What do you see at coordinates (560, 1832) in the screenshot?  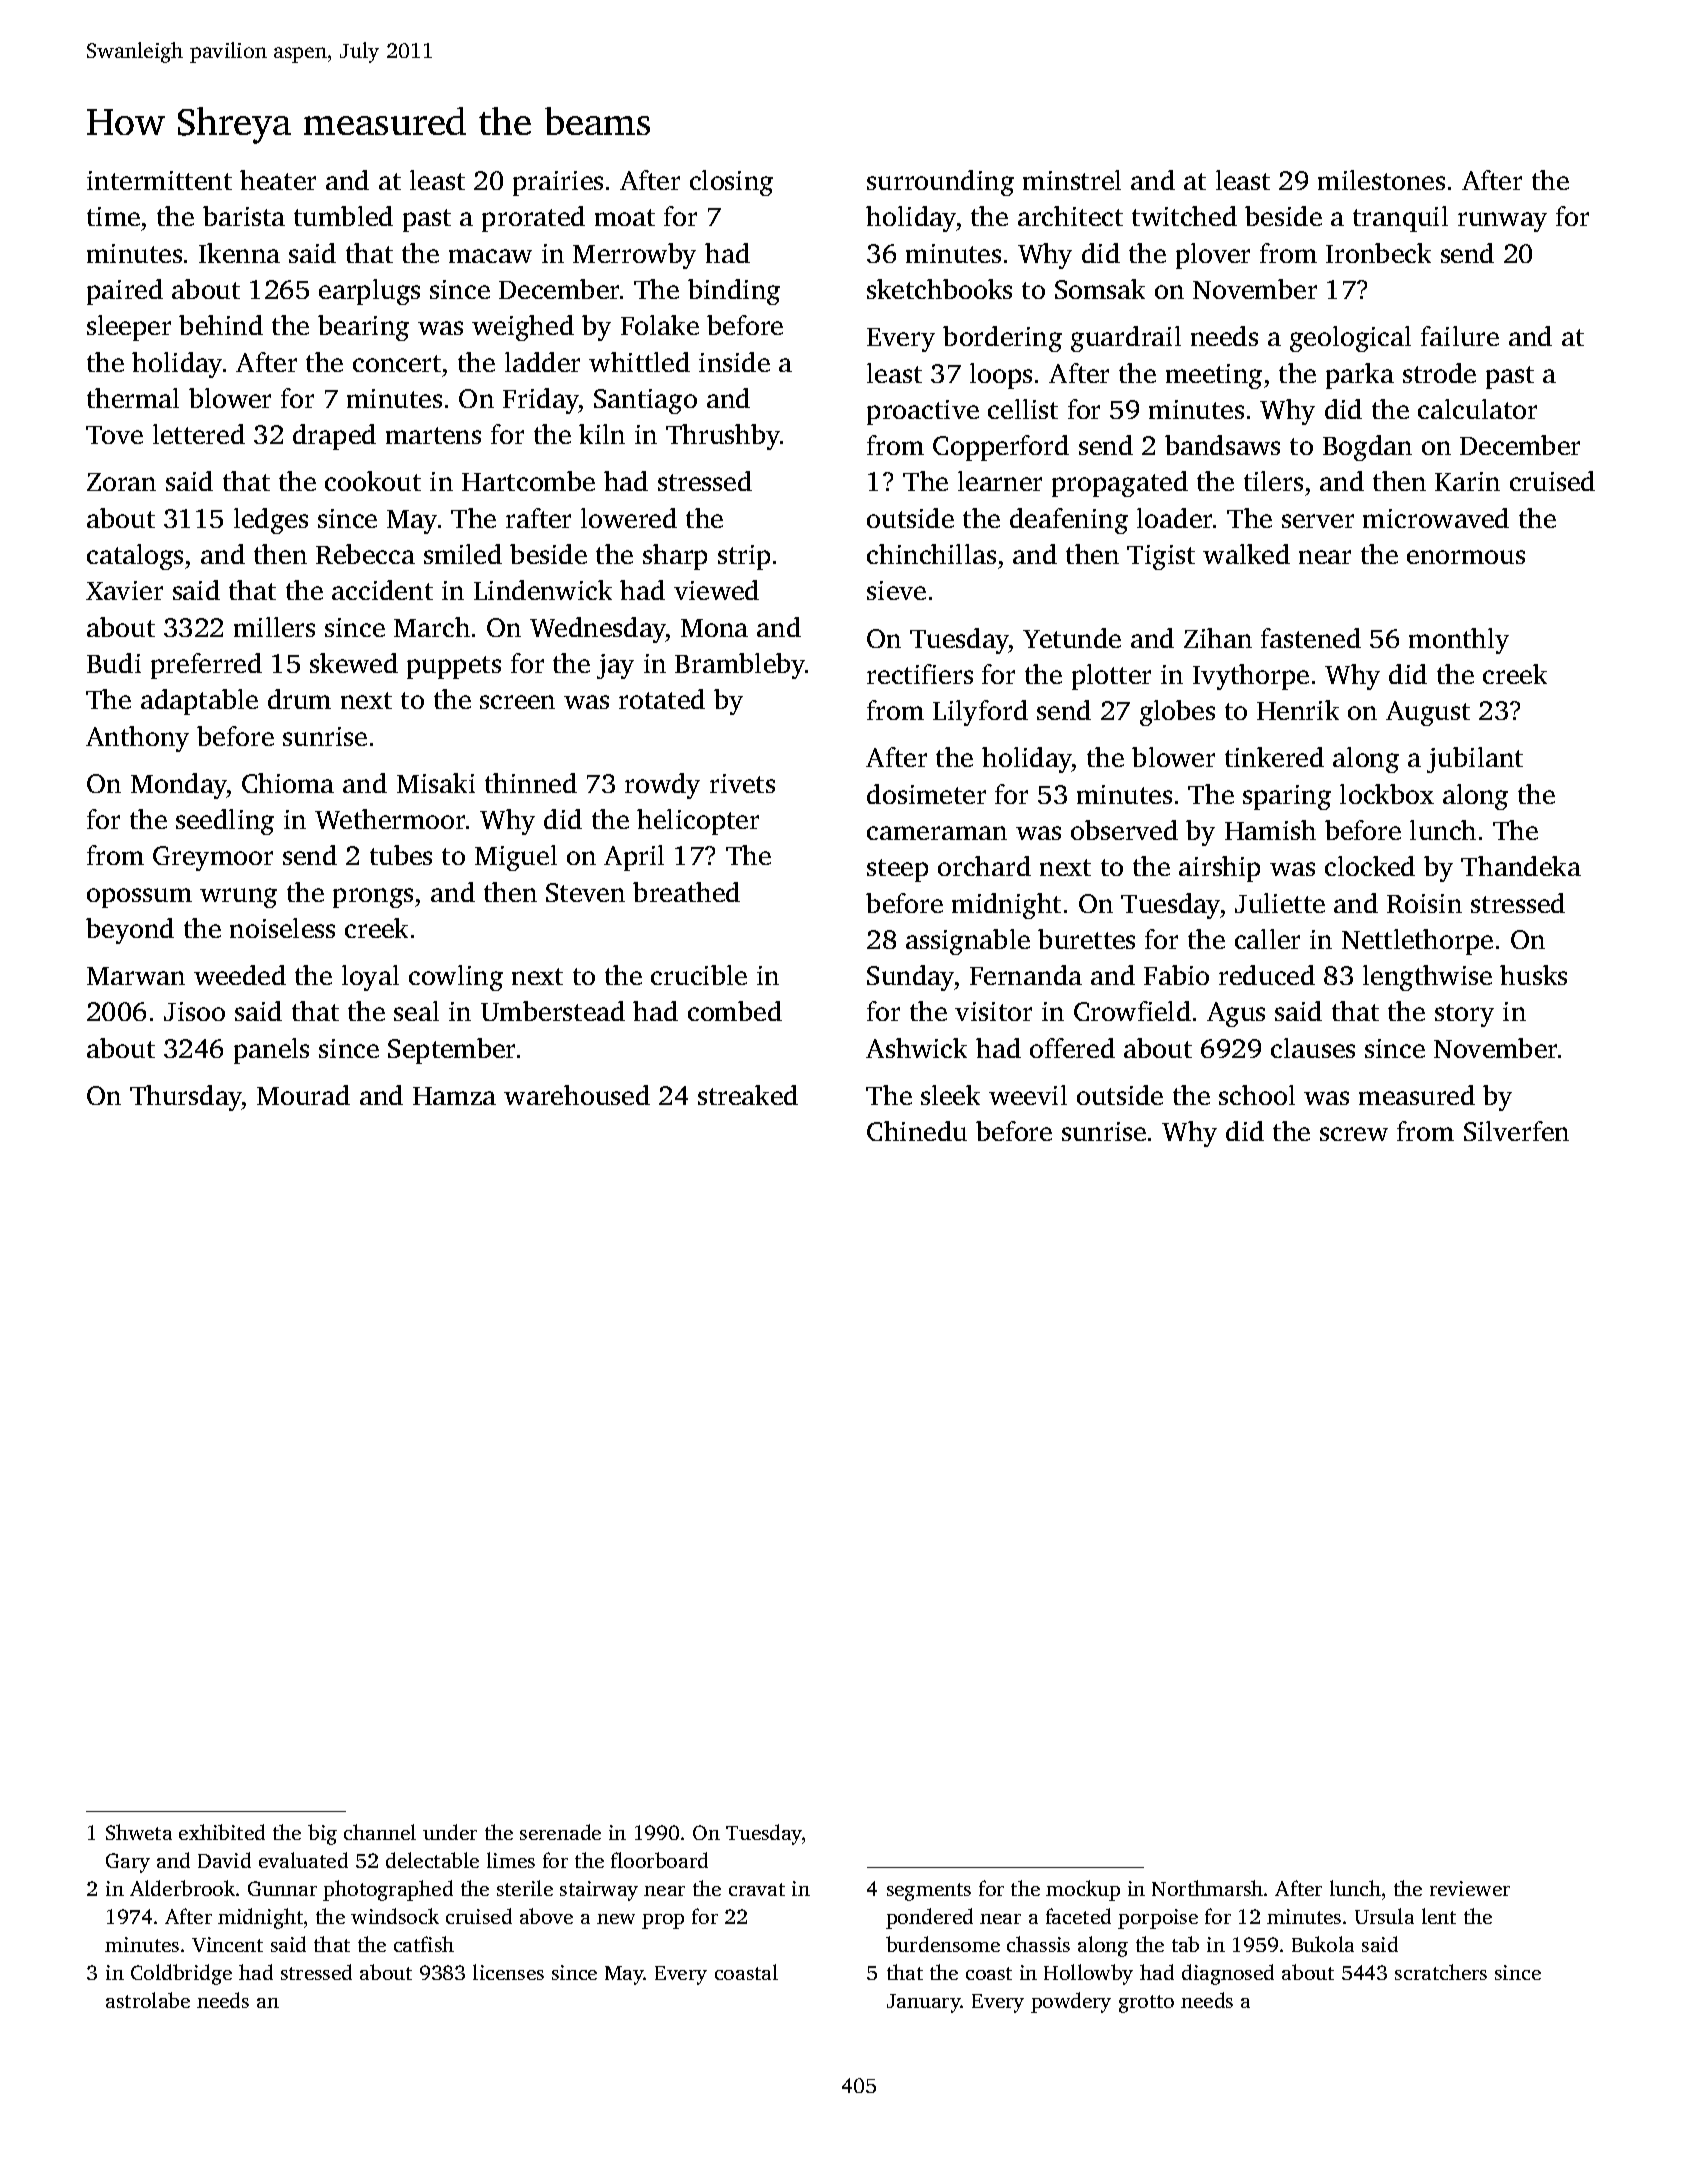 I see `serenade` at bounding box center [560, 1832].
